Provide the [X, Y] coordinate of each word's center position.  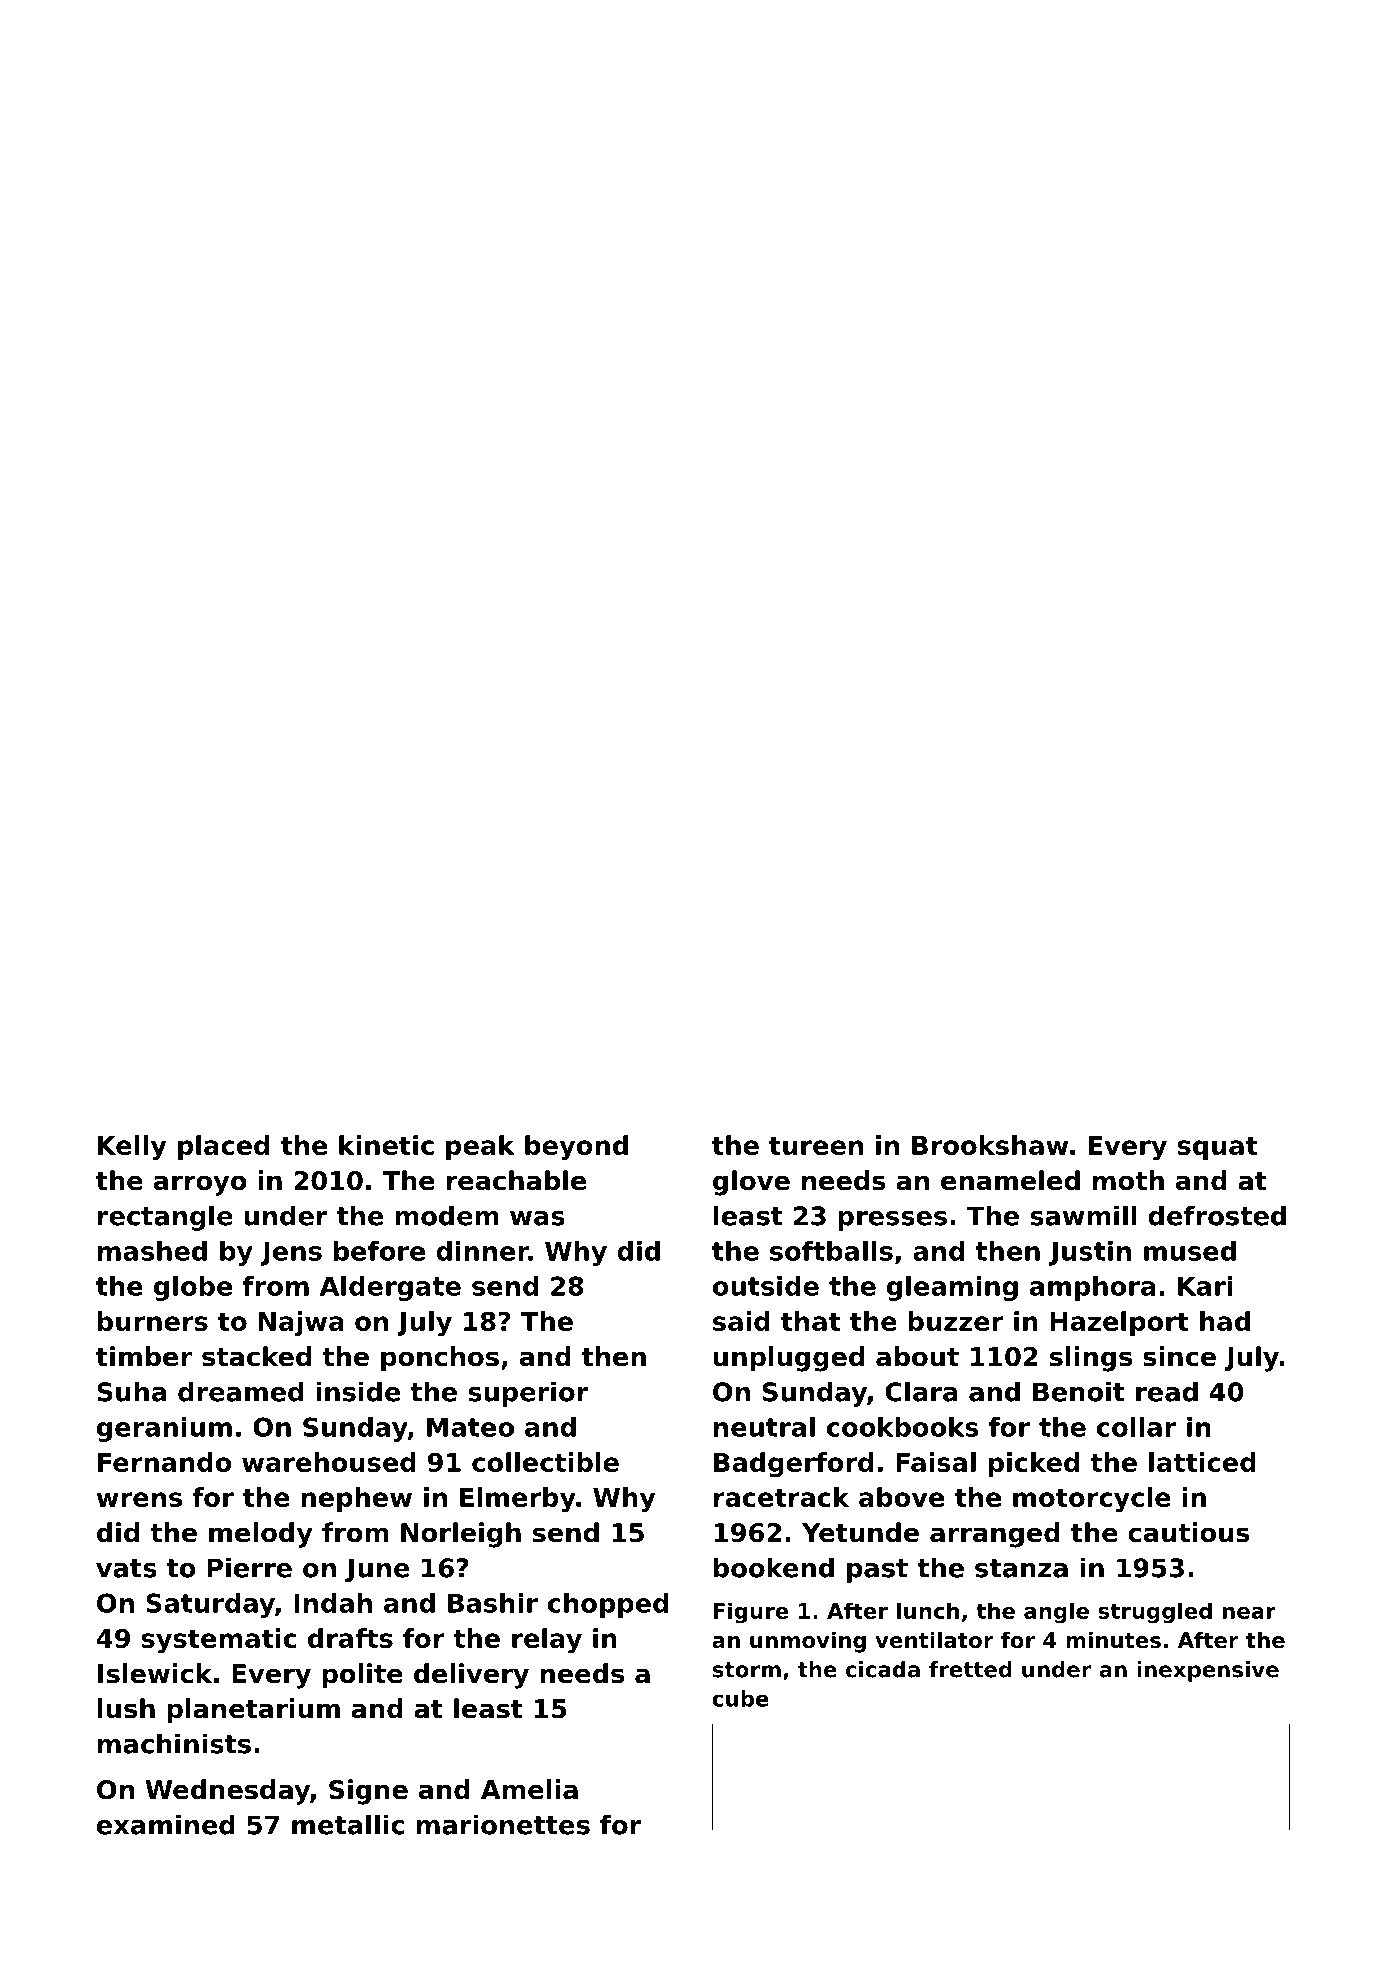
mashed [152, 1251]
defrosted [1217, 1215]
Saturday [210, 1605]
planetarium [253, 1711]
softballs [831, 1251]
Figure [750, 1613]
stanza [1021, 1568]
